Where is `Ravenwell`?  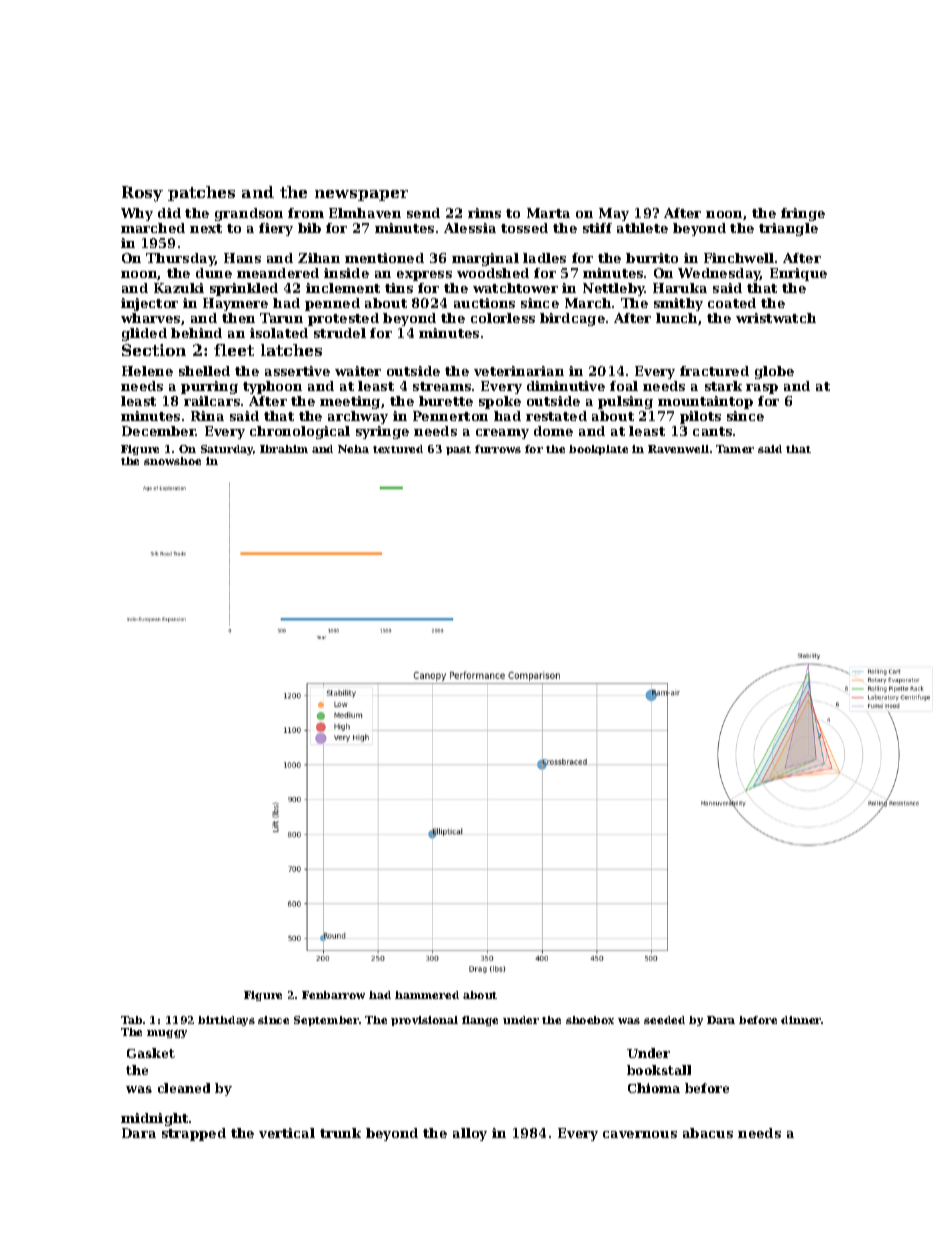
Ravenwell is located at coordinates (678, 449).
